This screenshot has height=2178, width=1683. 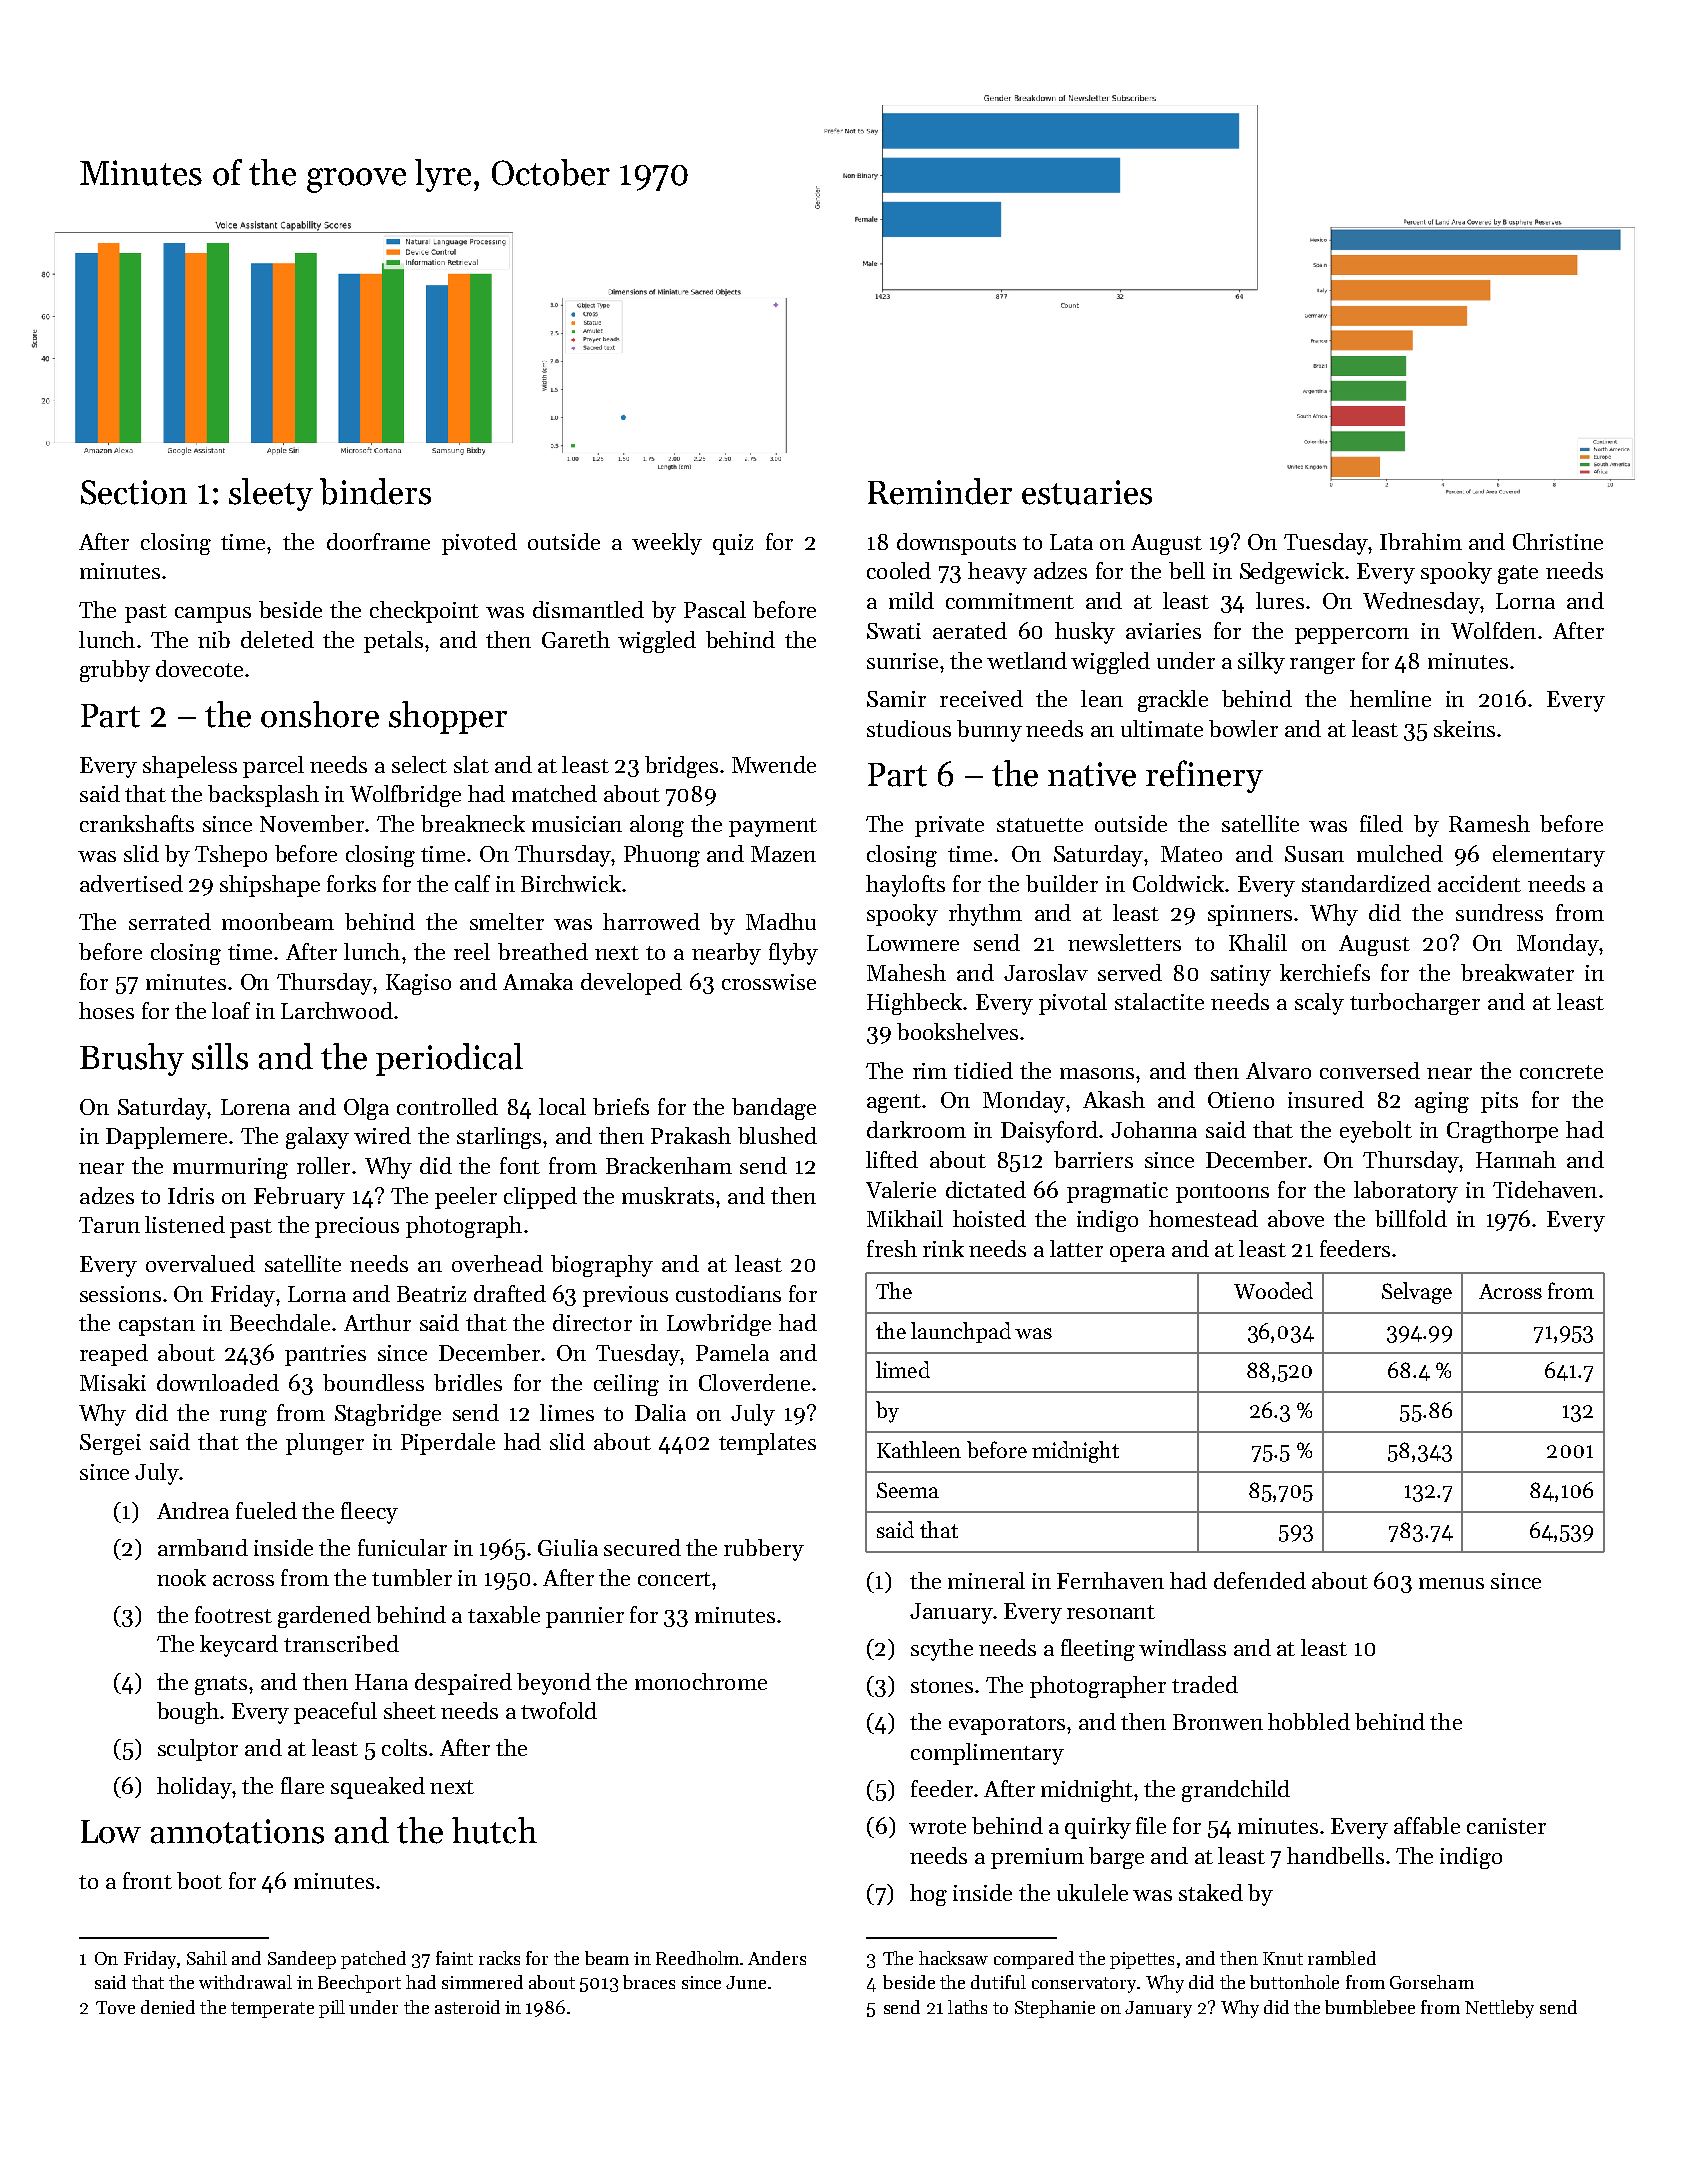 What do you see at coordinates (914, 1004) in the screenshot?
I see `Highbeck` at bounding box center [914, 1004].
